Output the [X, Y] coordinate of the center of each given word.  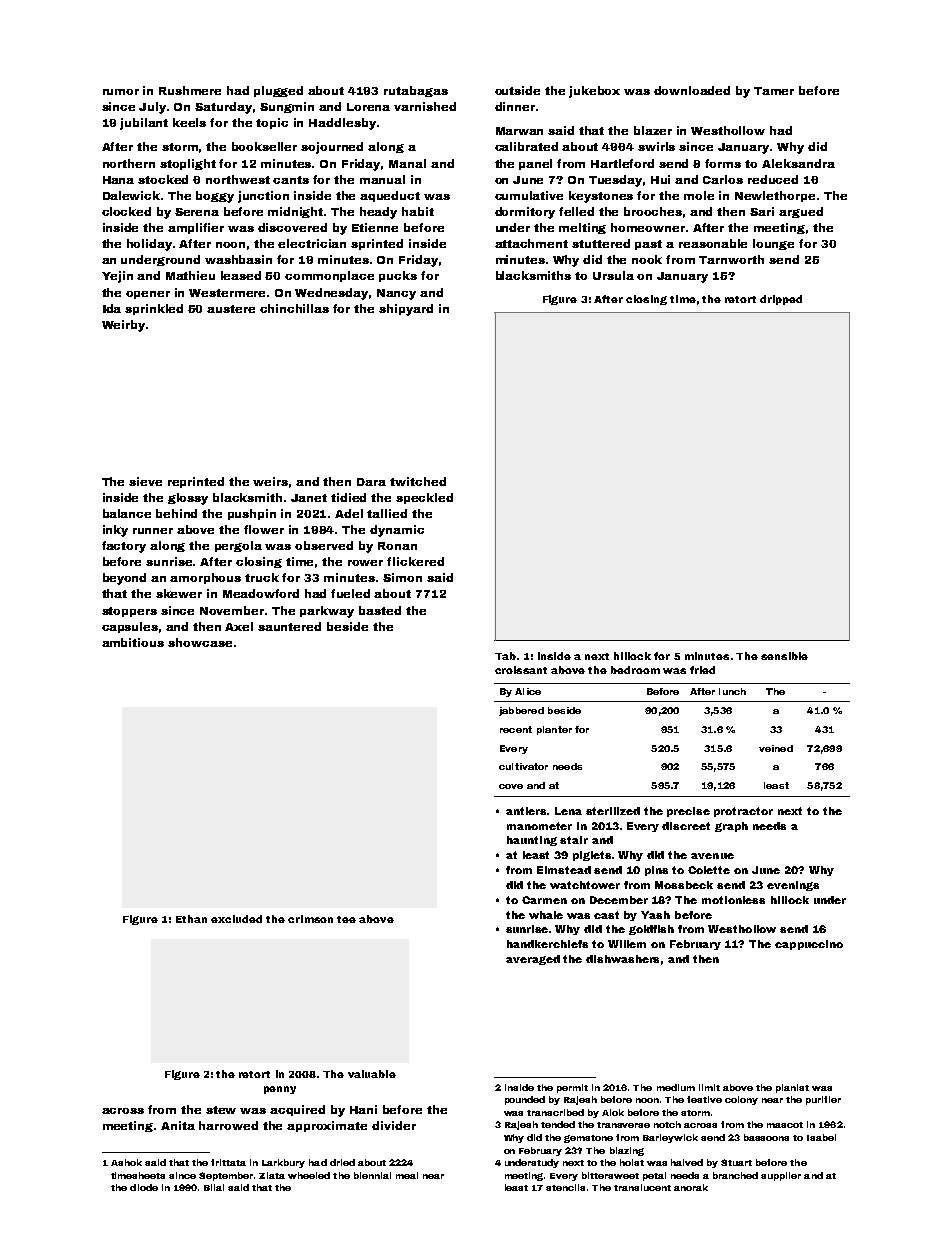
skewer [179, 593]
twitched [418, 481]
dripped [781, 300]
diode [144, 1187]
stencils [565, 1187]
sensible [784, 656]
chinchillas [294, 308]
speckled [424, 498]
